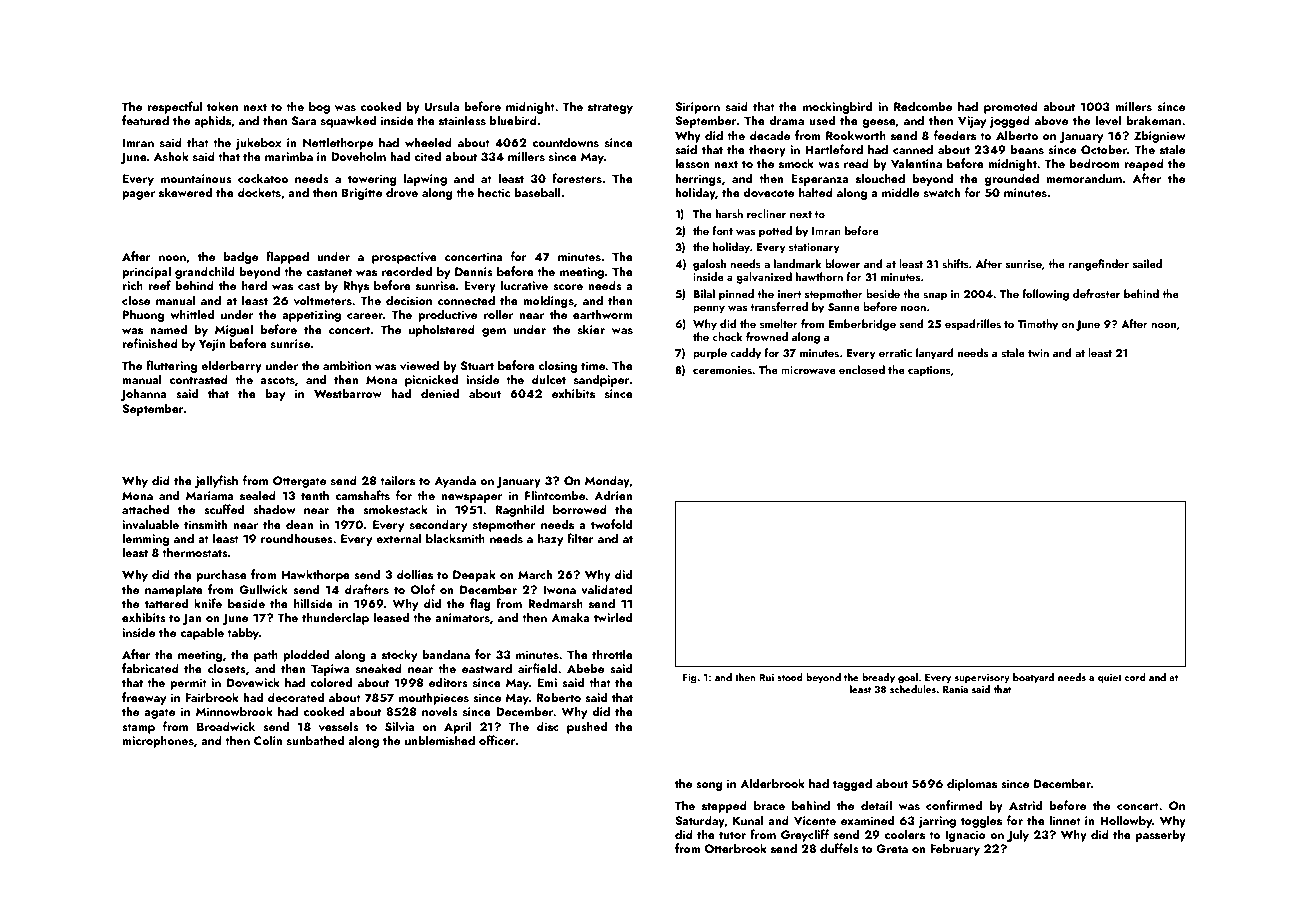 The height and width of the screenshot is (924, 1308). I want to click on tailors, so click(397, 480).
